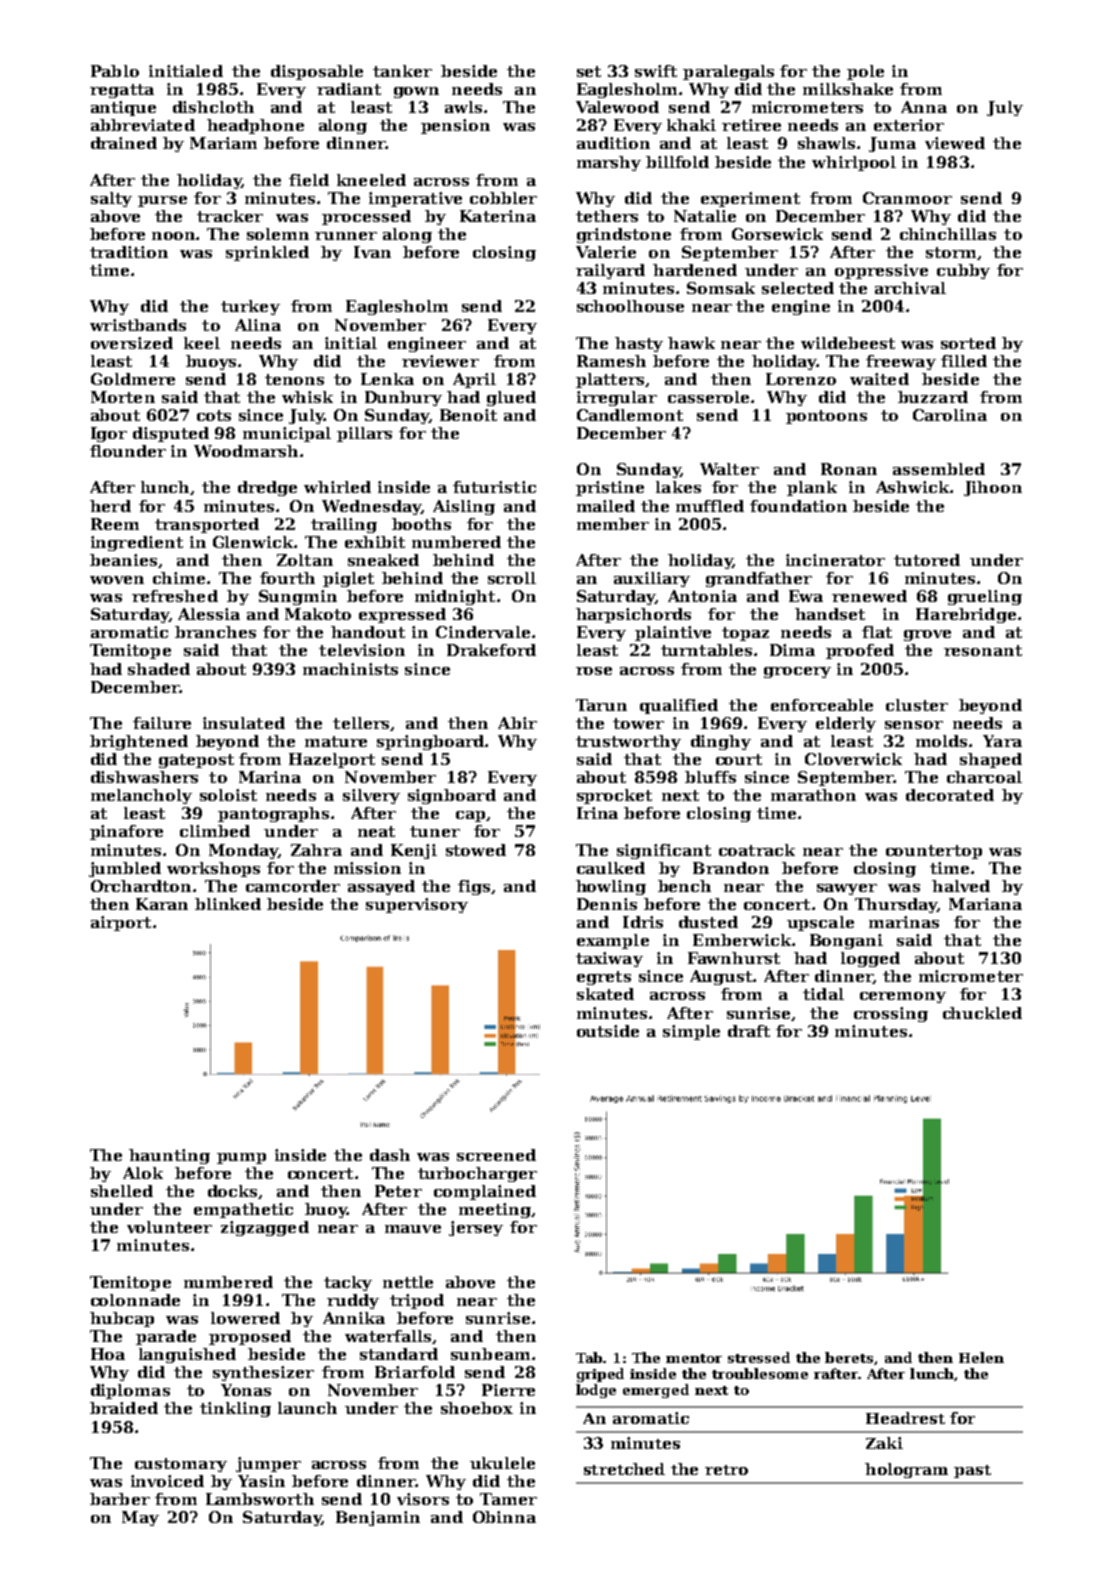 The width and height of the document is (1112, 1573). I want to click on countertop, so click(934, 852).
